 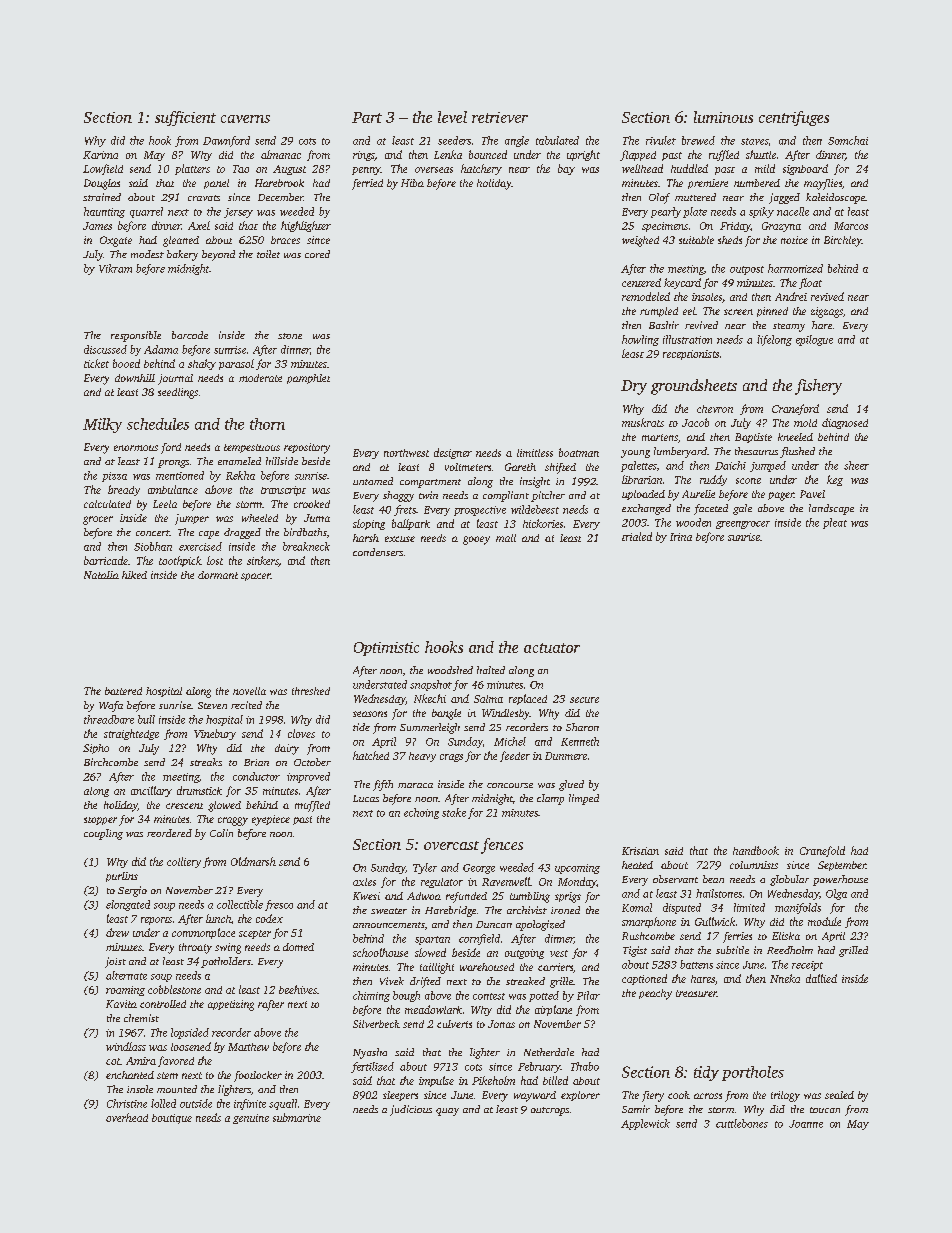 What do you see at coordinates (535, 482) in the page?
I see `insight` at bounding box center [535, 482].
